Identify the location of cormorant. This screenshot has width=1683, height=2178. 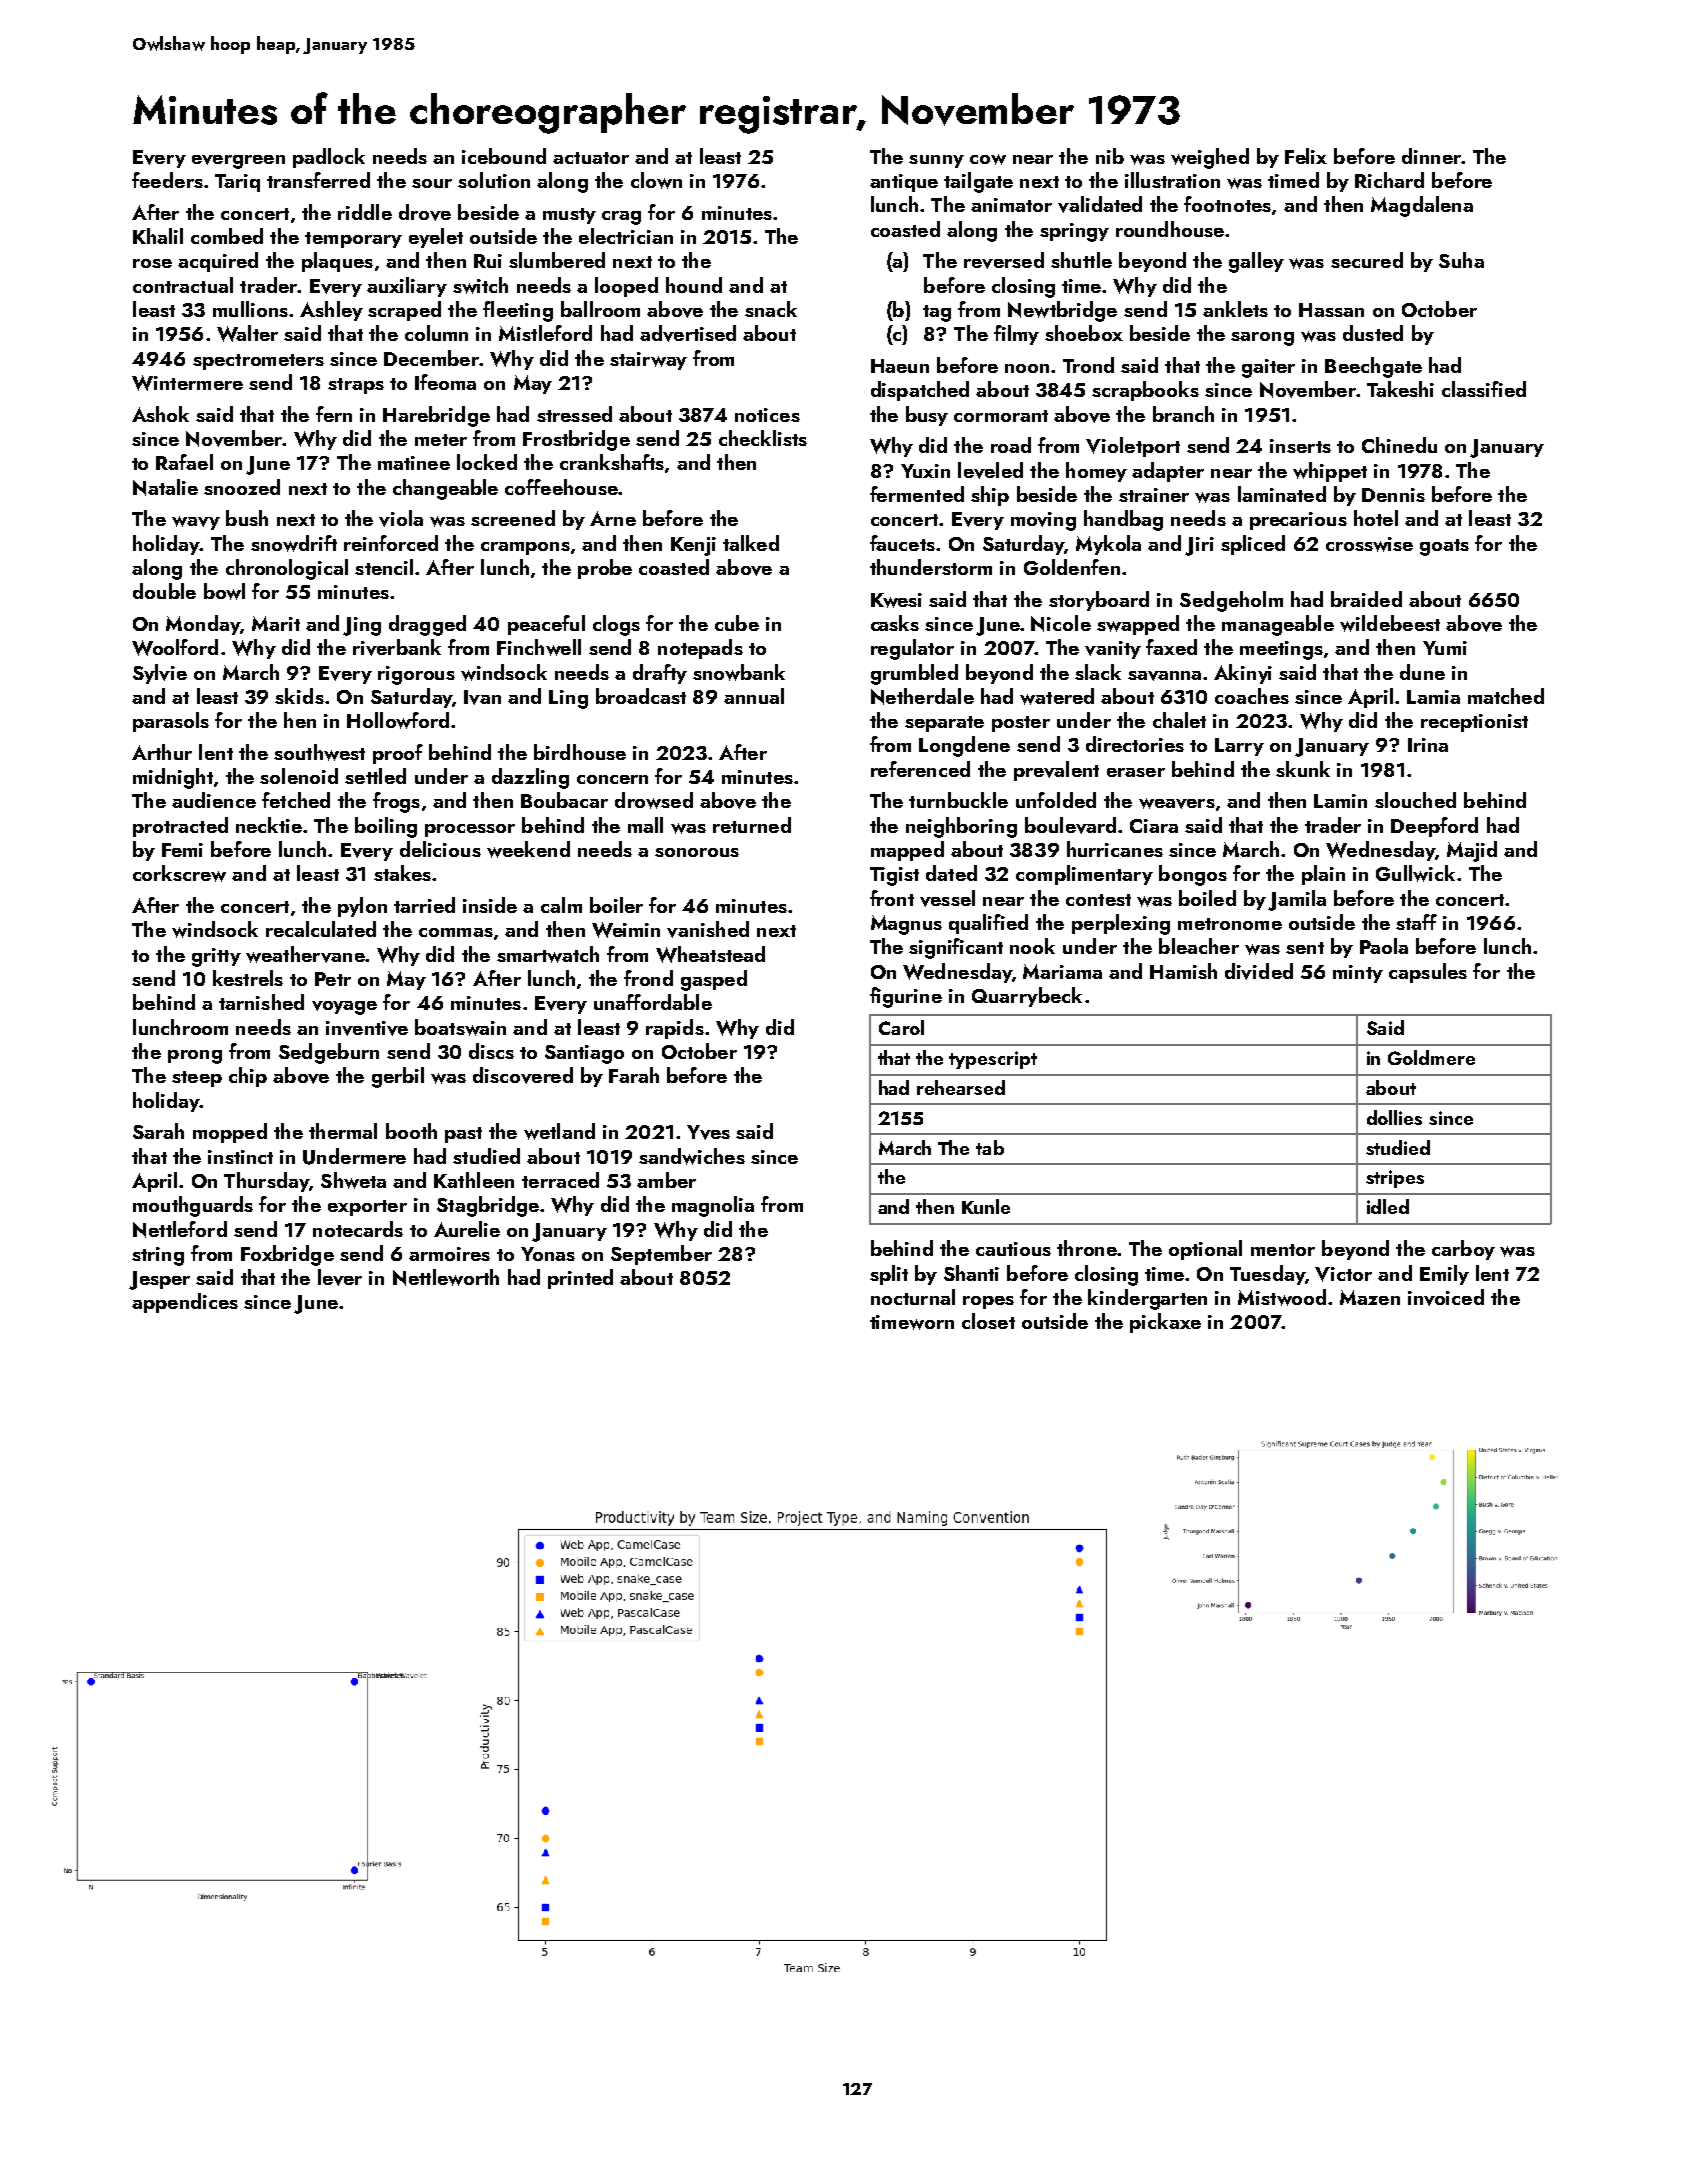
(1001, 416).
